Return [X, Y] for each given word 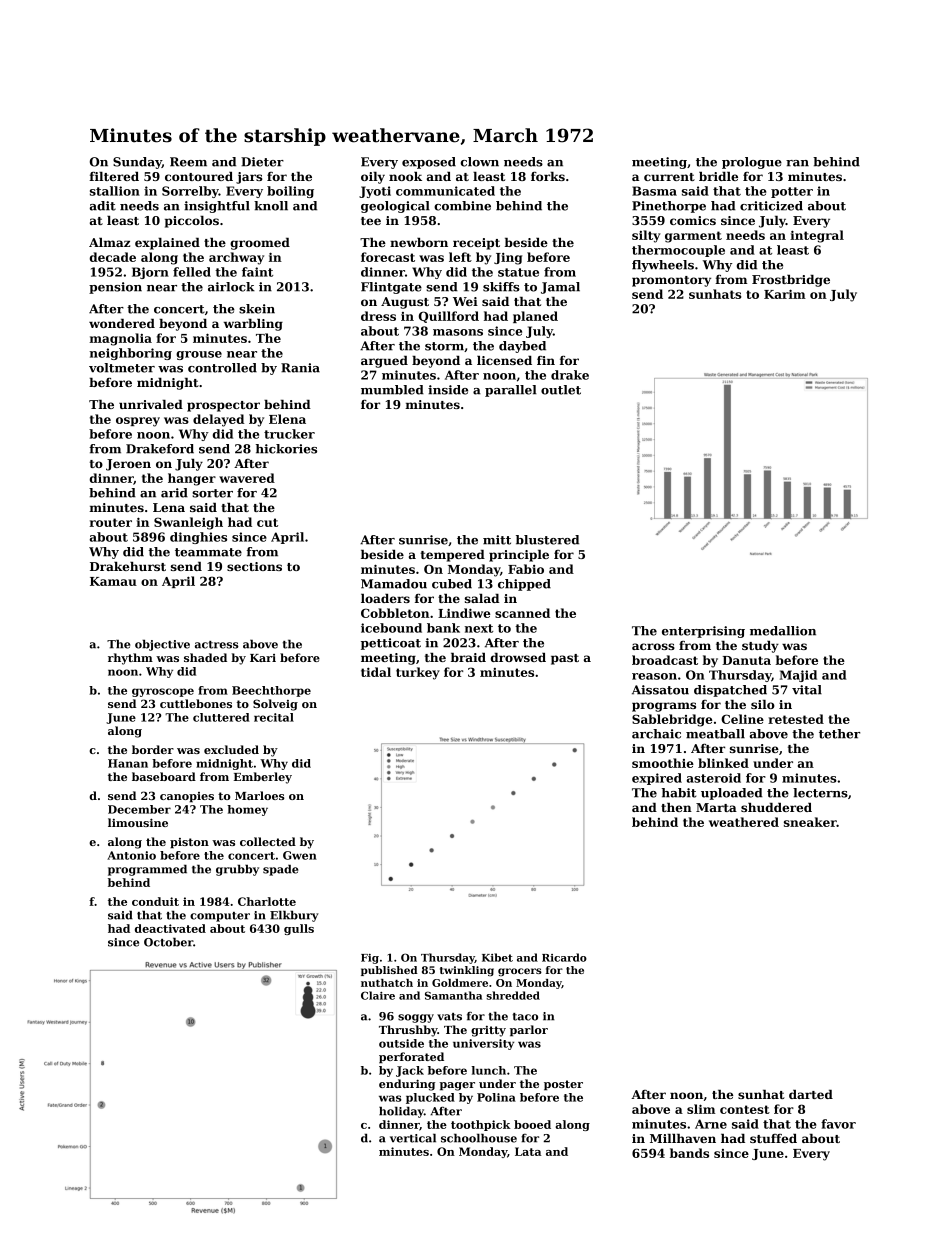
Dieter [262, 162]
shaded [205, 657]
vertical [413, 1138]
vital [807, 690]
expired [657, 779]
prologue [752, 163]
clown [480, 162]
